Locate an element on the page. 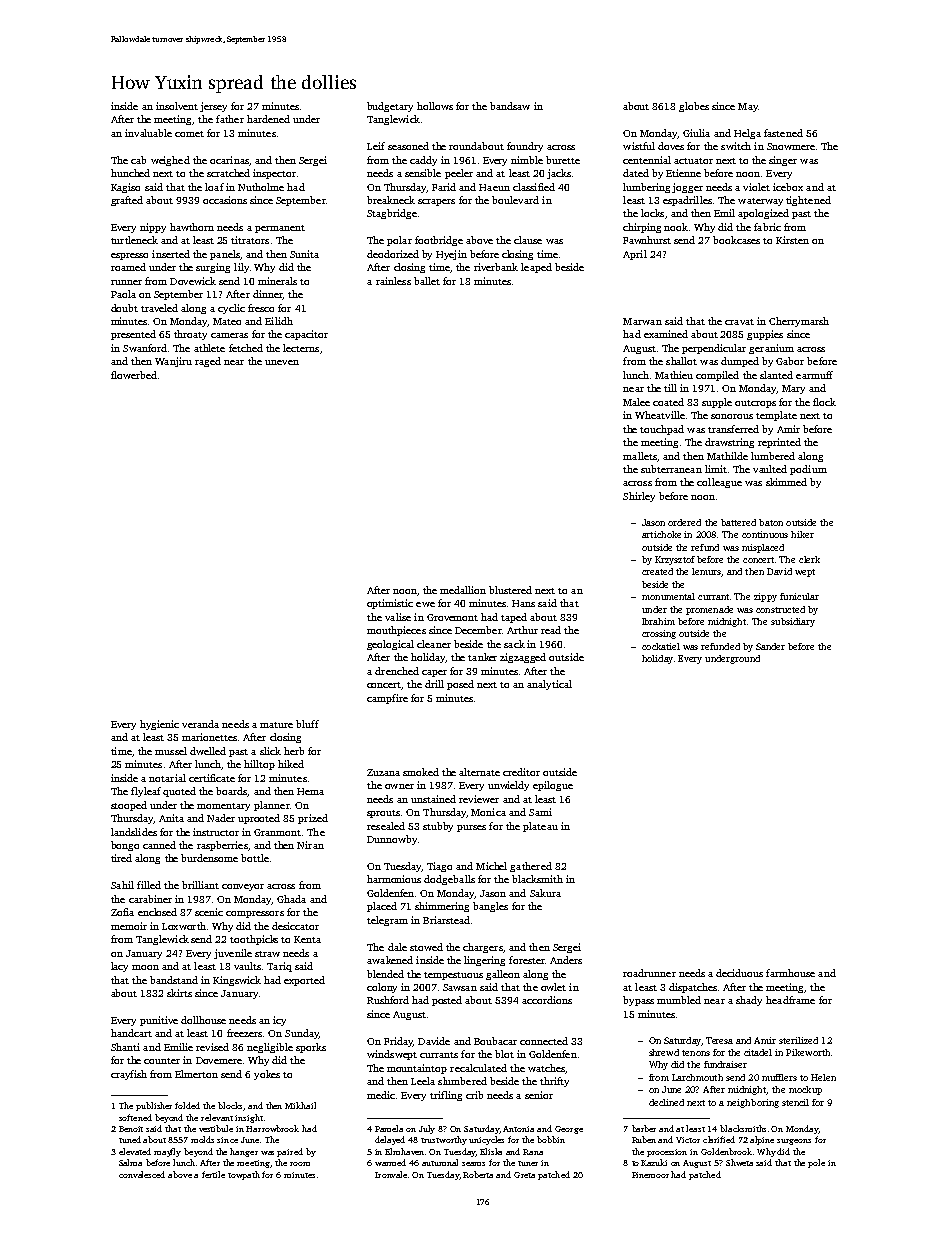  Nutholme is located at coordinates (261, 187).
